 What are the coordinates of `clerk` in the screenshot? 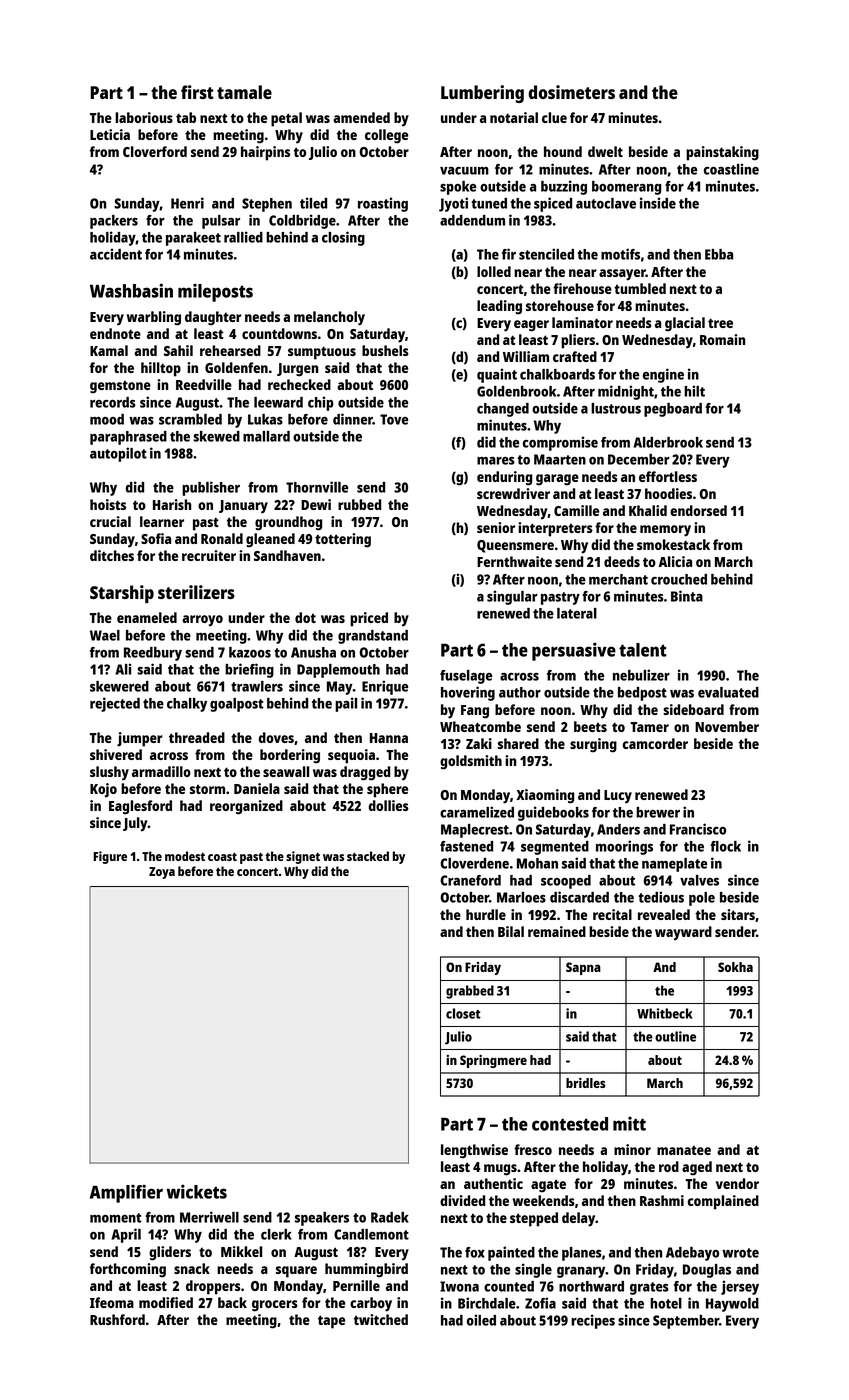 It's located at (276, 1234).
